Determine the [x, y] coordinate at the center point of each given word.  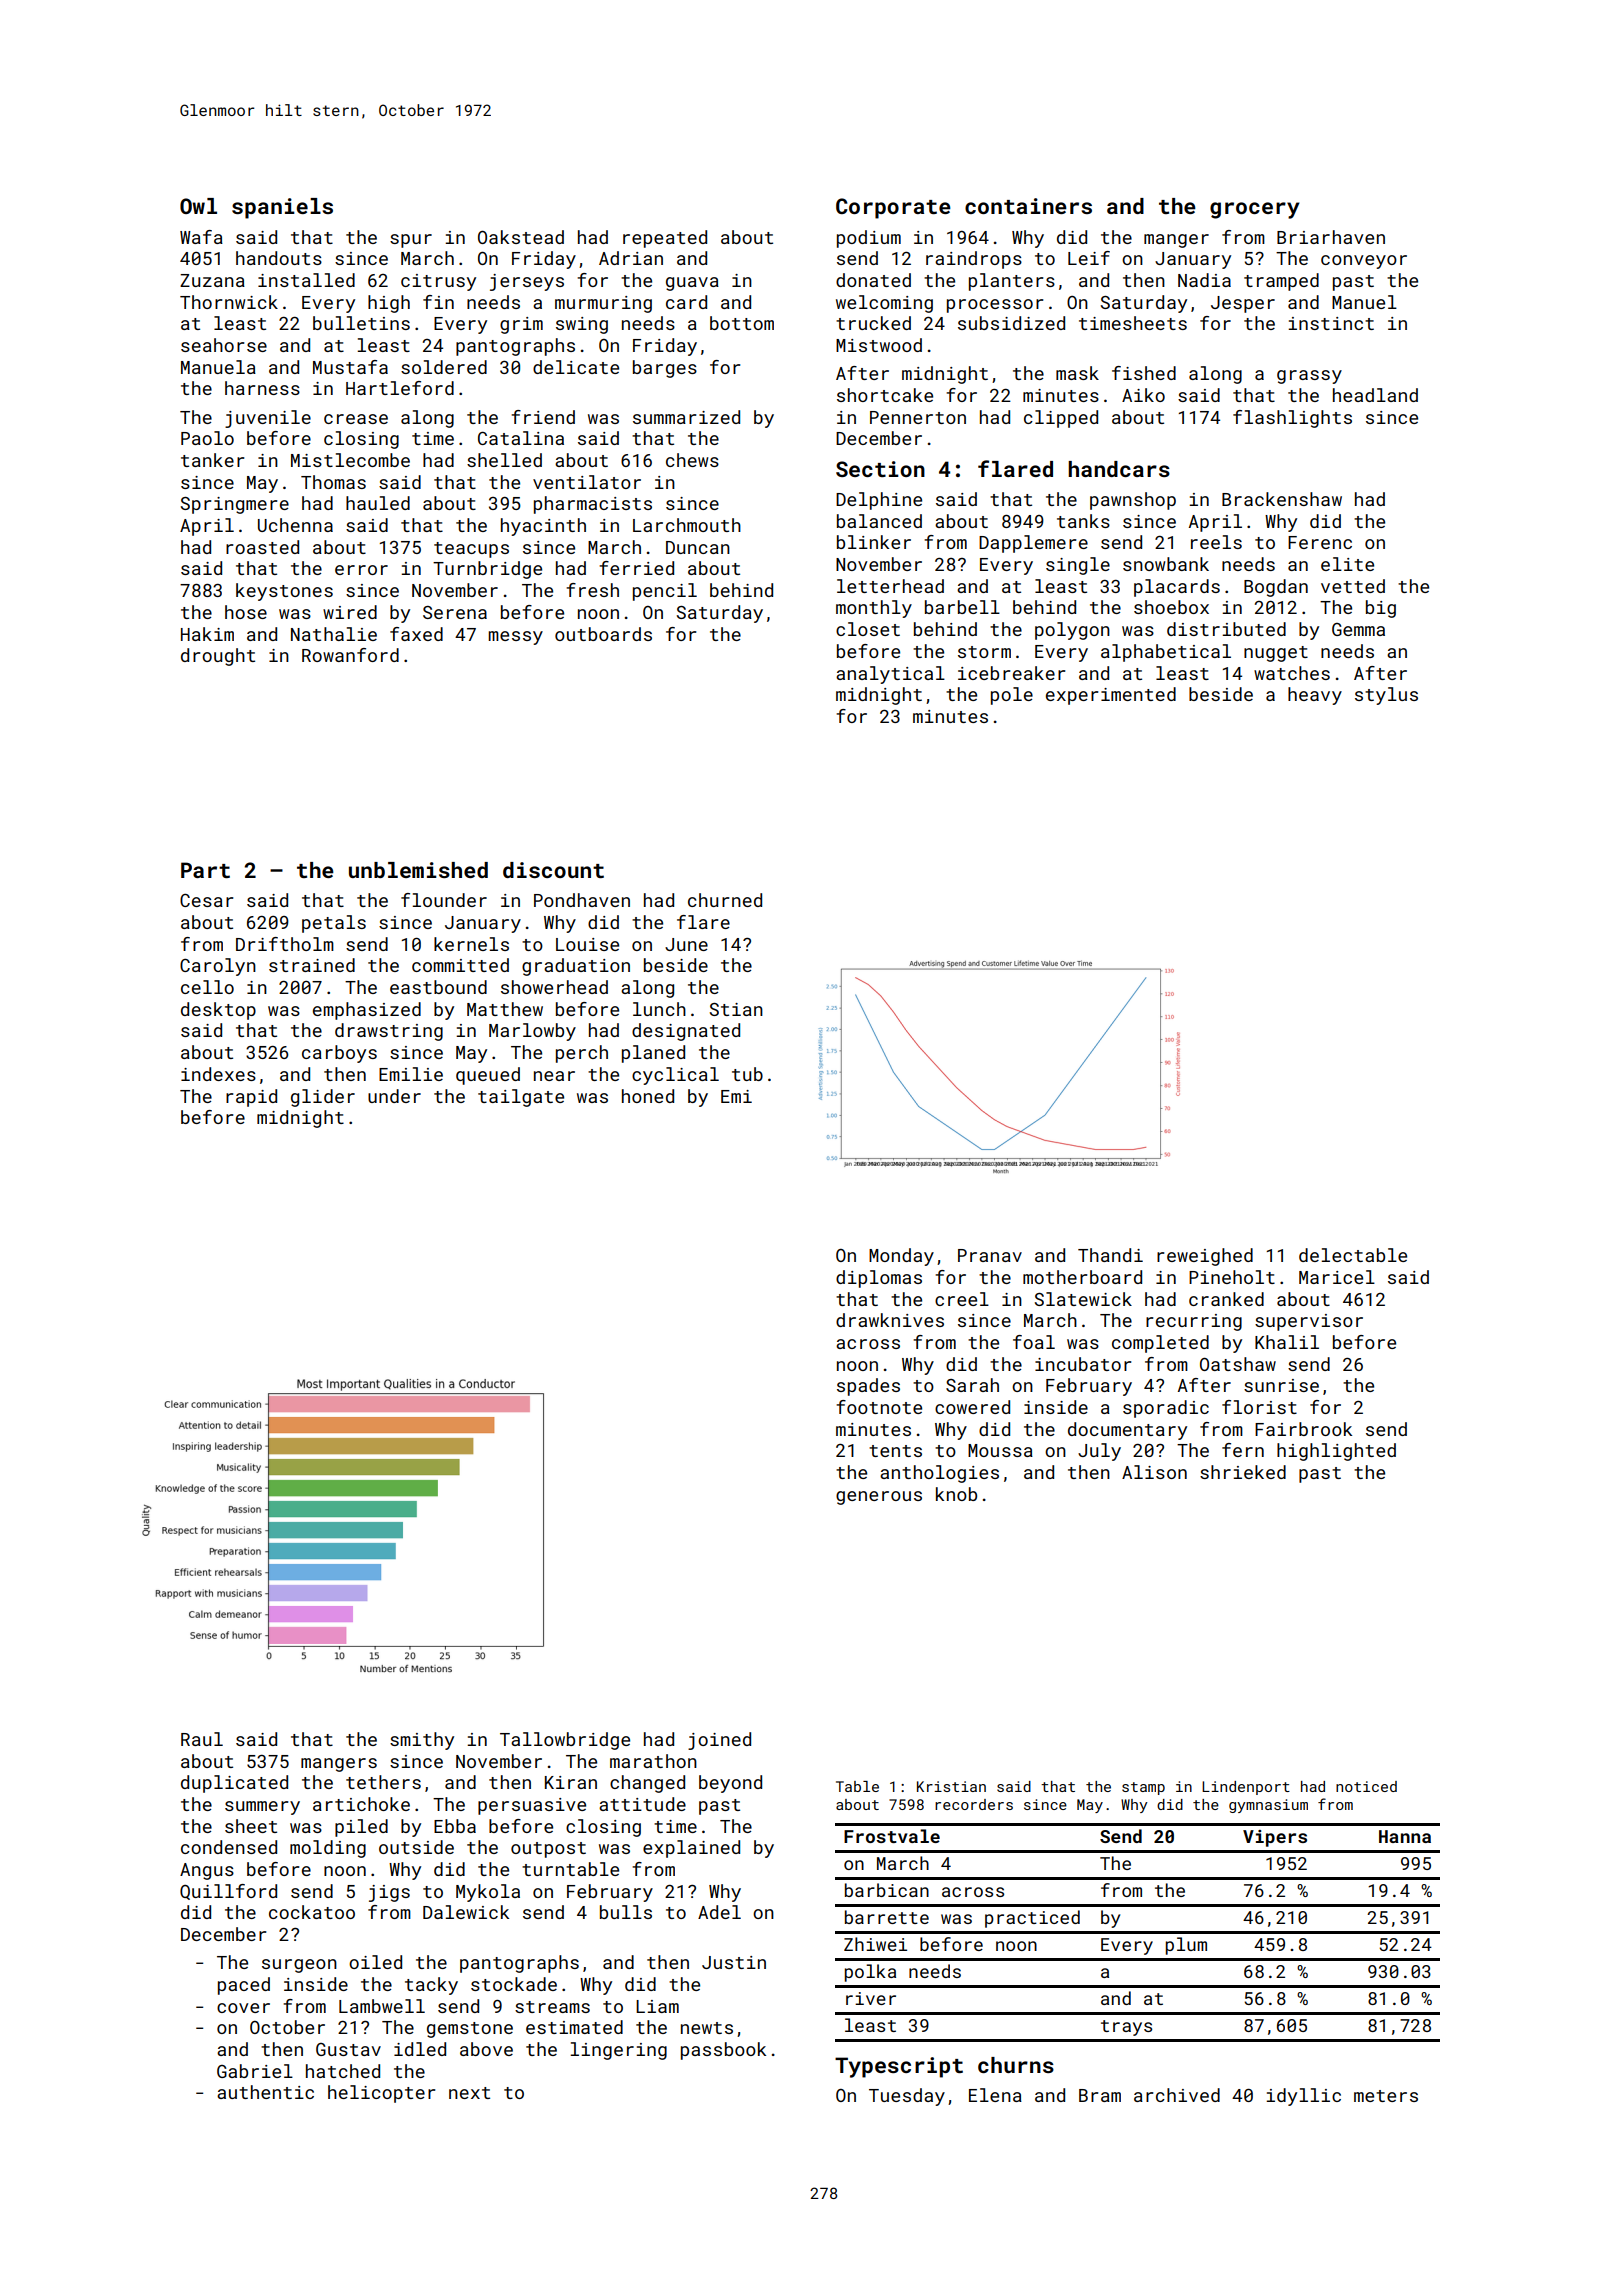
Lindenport [1246, 1788]
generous [879, 1498]
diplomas [879, 1279]
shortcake [885, 395]
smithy [422, 1741]
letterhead [890, 586]
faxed [416, 634]
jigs [389, 1893]
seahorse [224, 345]
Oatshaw [1238, 1364]
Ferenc [1320, 542]
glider [323, 1098]
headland [1375, 395]
